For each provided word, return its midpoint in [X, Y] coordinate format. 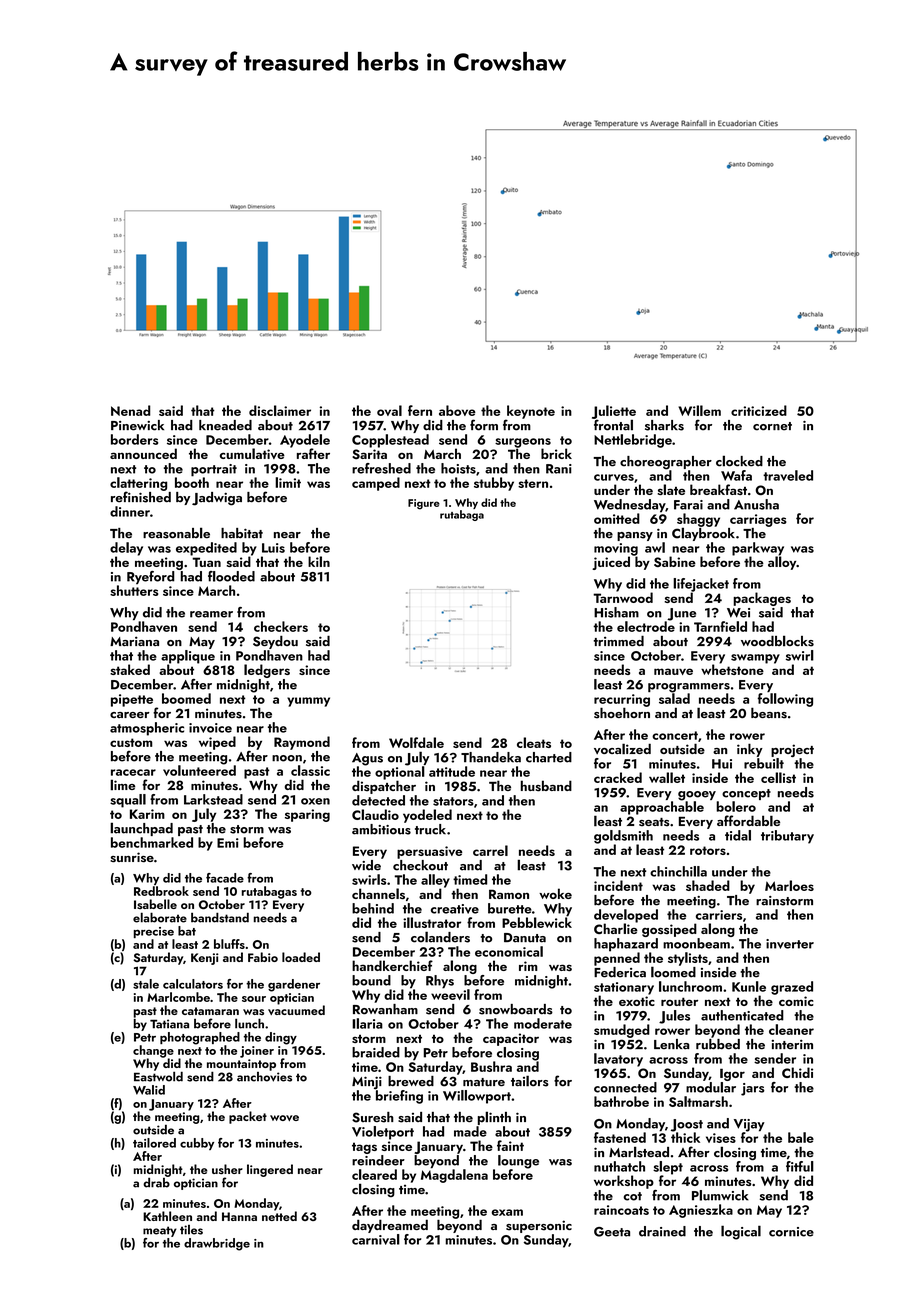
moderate [543, 1023]
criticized [759, 410]
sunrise [132, 857]
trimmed [619, 641]
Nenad [130, 410]
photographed [200, 1038]
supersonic [539, 1226]
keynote [531, 412]
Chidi [797, 1072]
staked [130, 669]
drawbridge [217, 1244]
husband [546, 786]
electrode [646, 626]
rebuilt [764, 763]
